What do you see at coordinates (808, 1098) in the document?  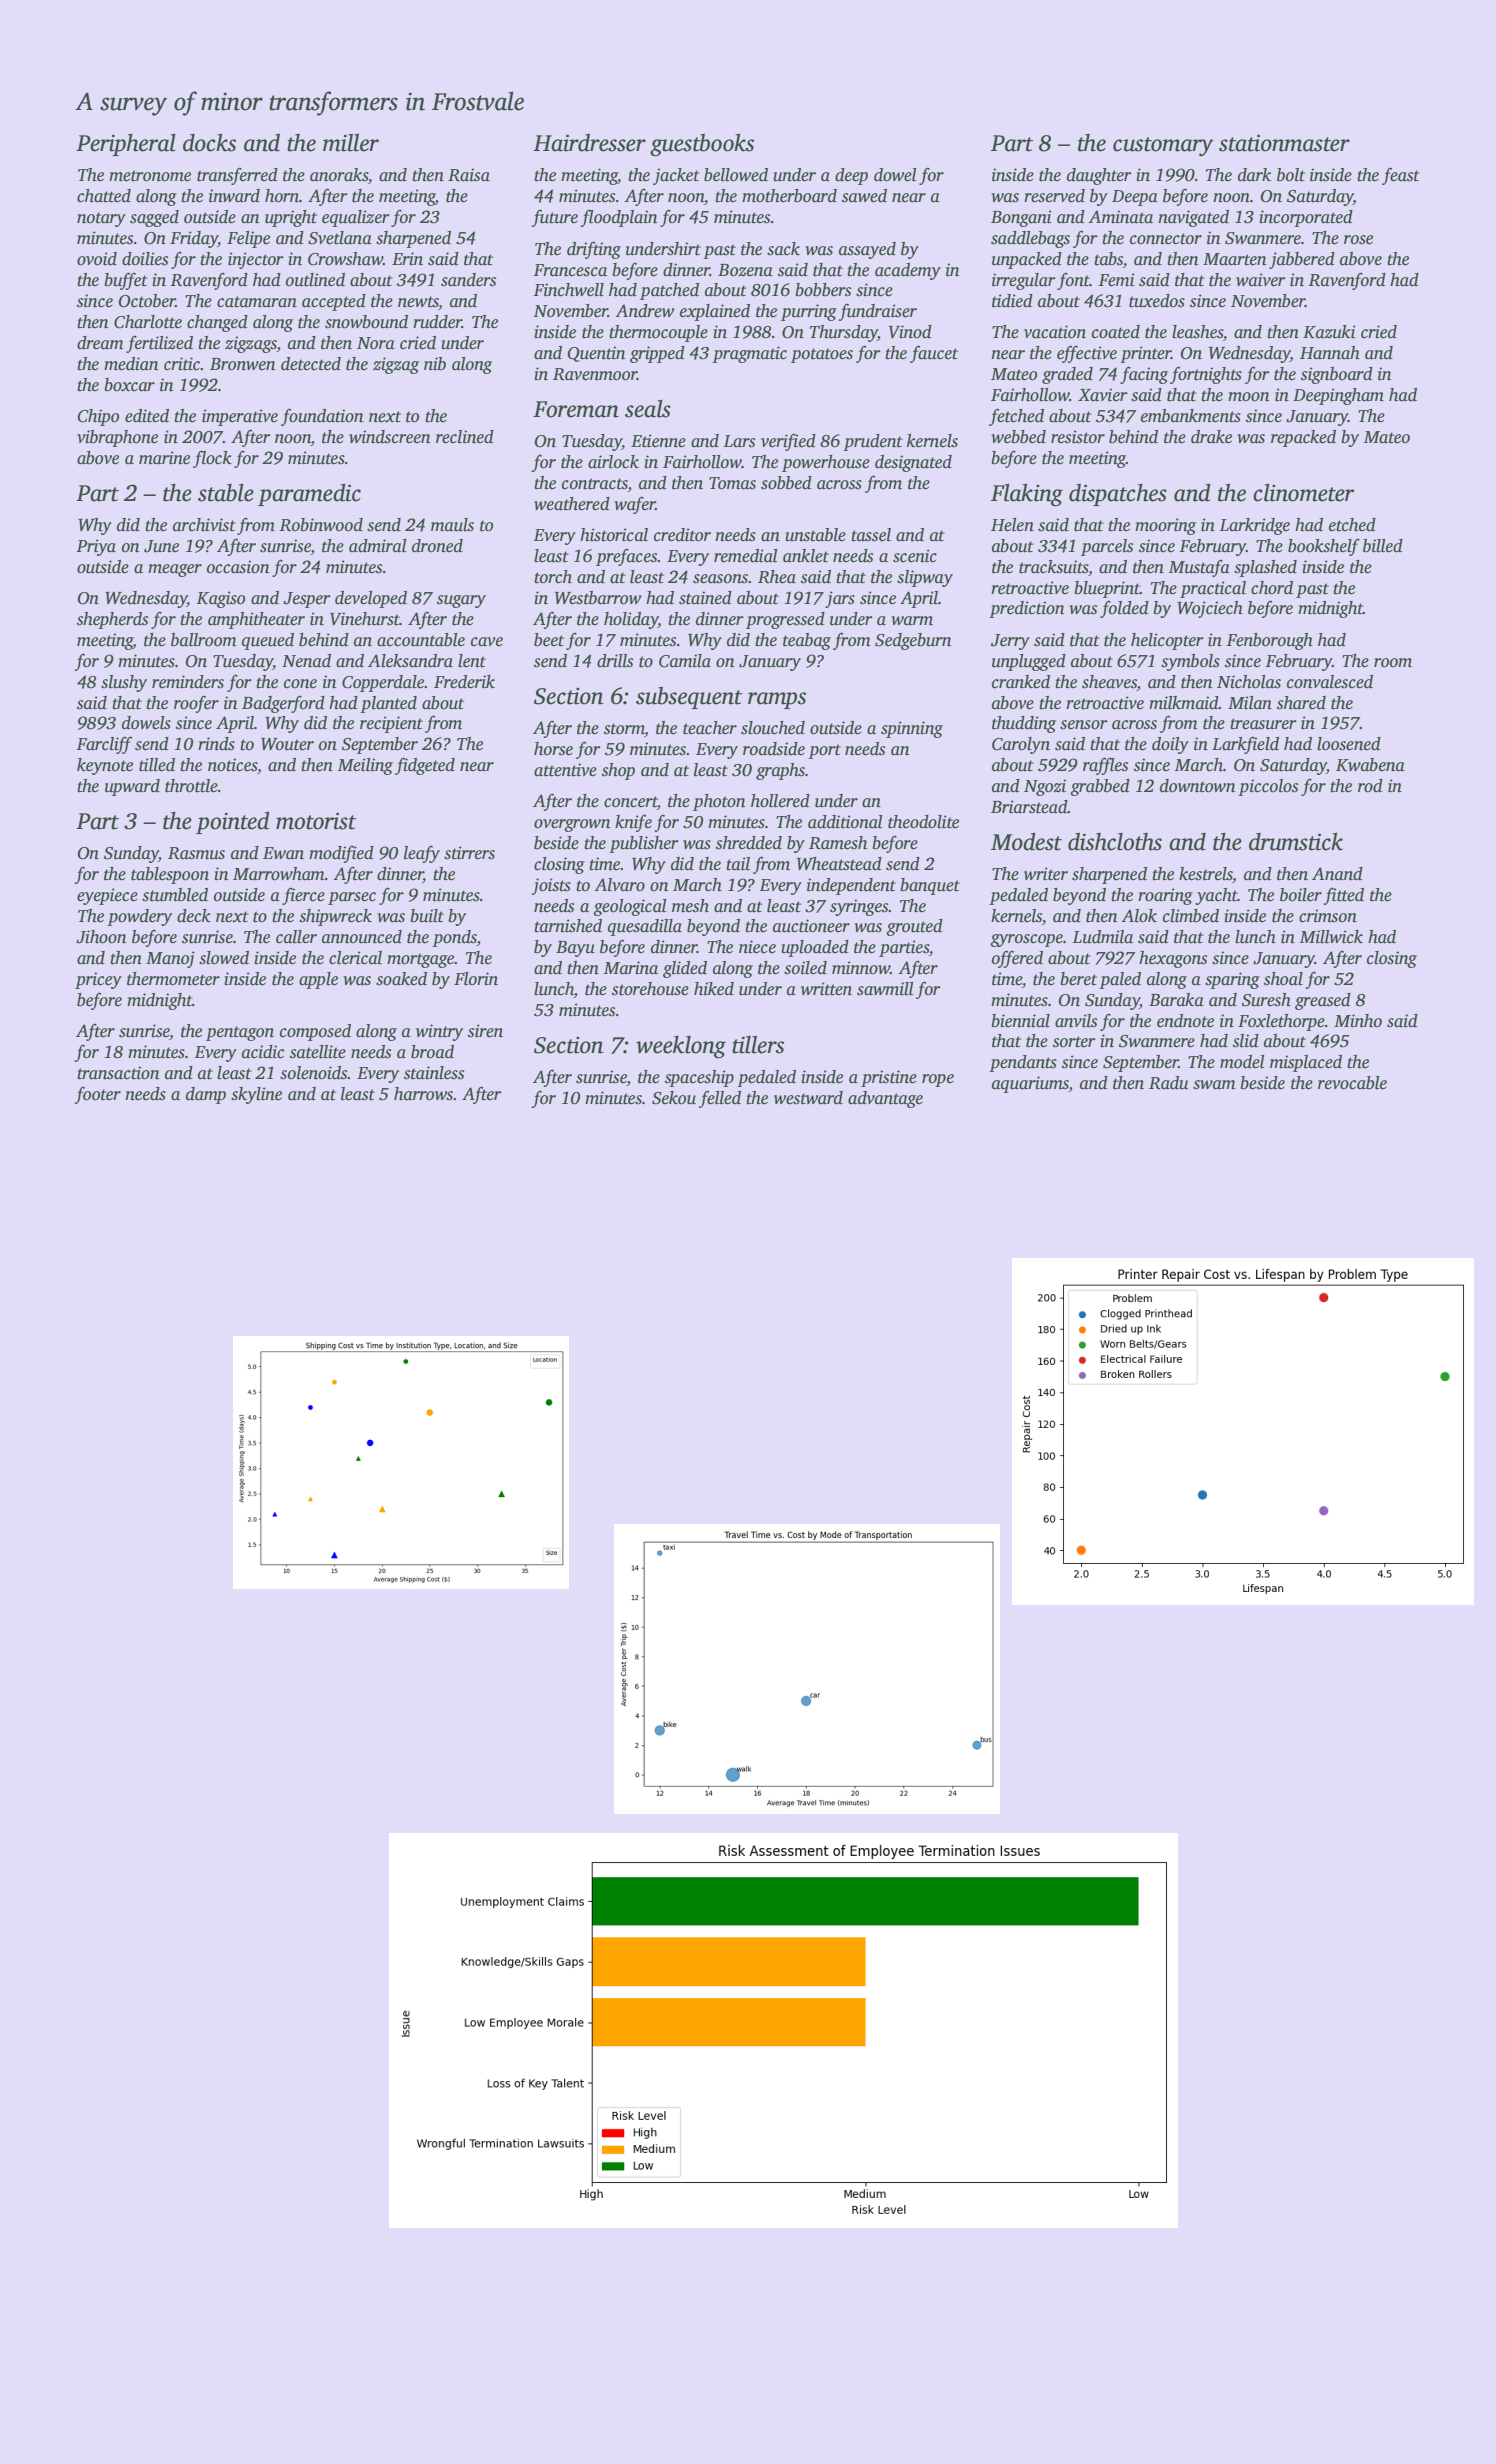 I see `westward` at bounding box center [808, 1098].
